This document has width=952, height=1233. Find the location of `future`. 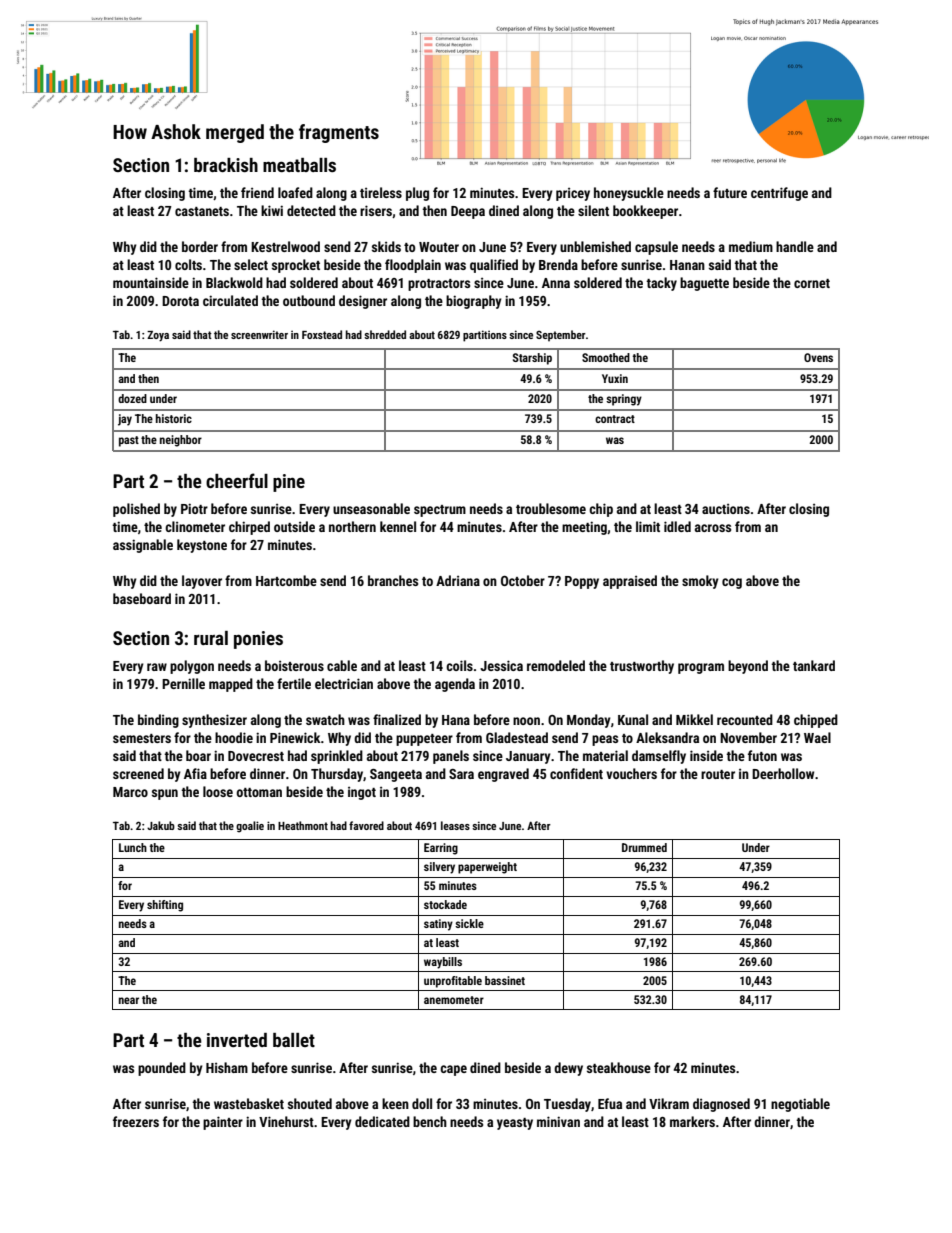

future is located at coordinates (730, 192).
